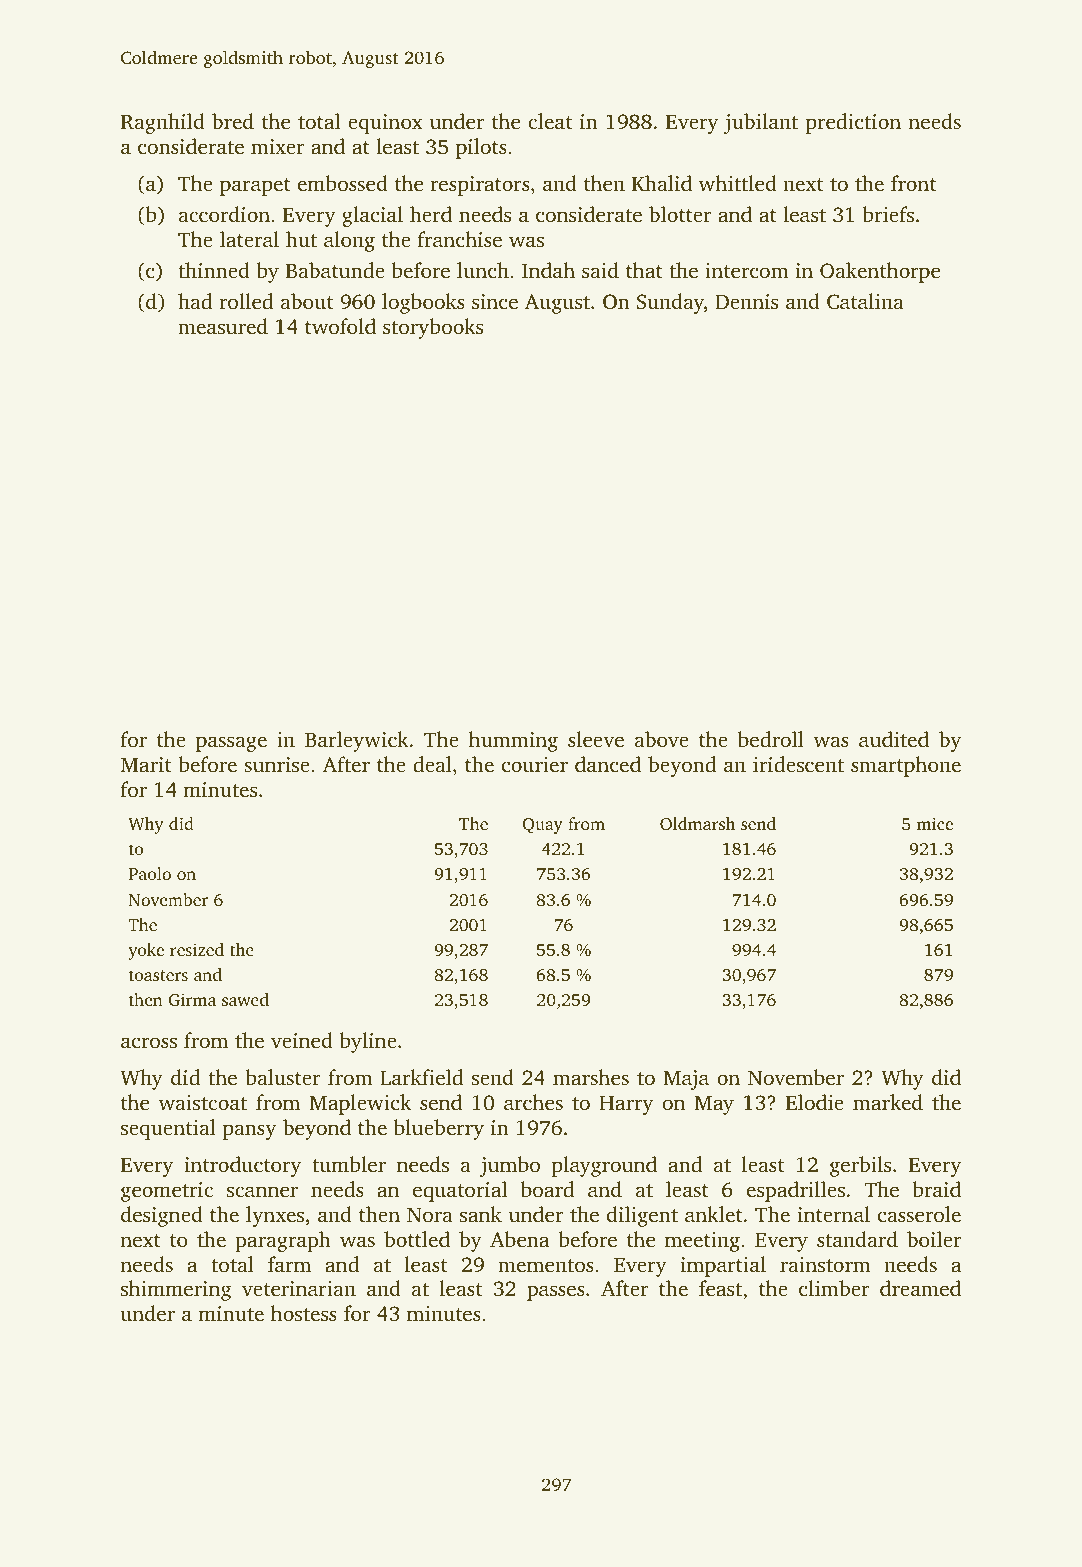 This screenshot has width=1082, height=1567. Describe the element at coordinates (231, 744) in the screenshot. I see `passage` at that location.
